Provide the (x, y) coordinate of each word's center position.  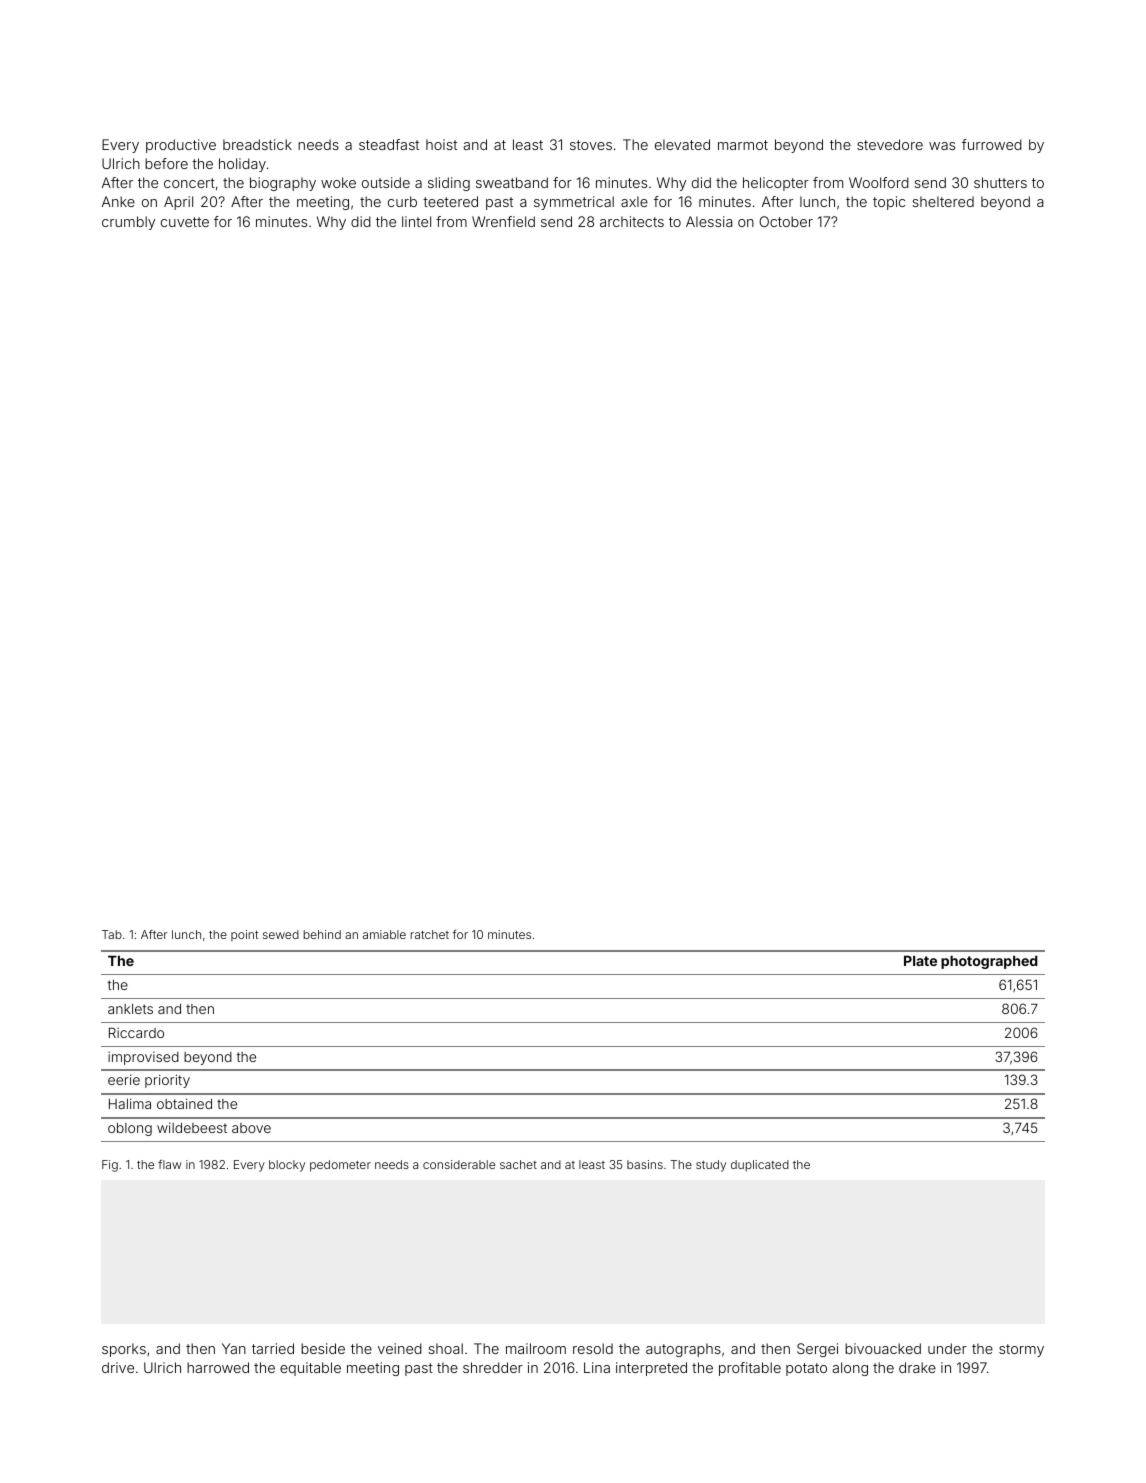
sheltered (943, 201)
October (786, 221)
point (244, 935)
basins (645, 1164)
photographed (989, 962)
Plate (920, 960)
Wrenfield (503, 221)
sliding (449, 184)
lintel (416, 221)
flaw (169, 1164)
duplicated (760, 1166)
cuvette (185, 222)
